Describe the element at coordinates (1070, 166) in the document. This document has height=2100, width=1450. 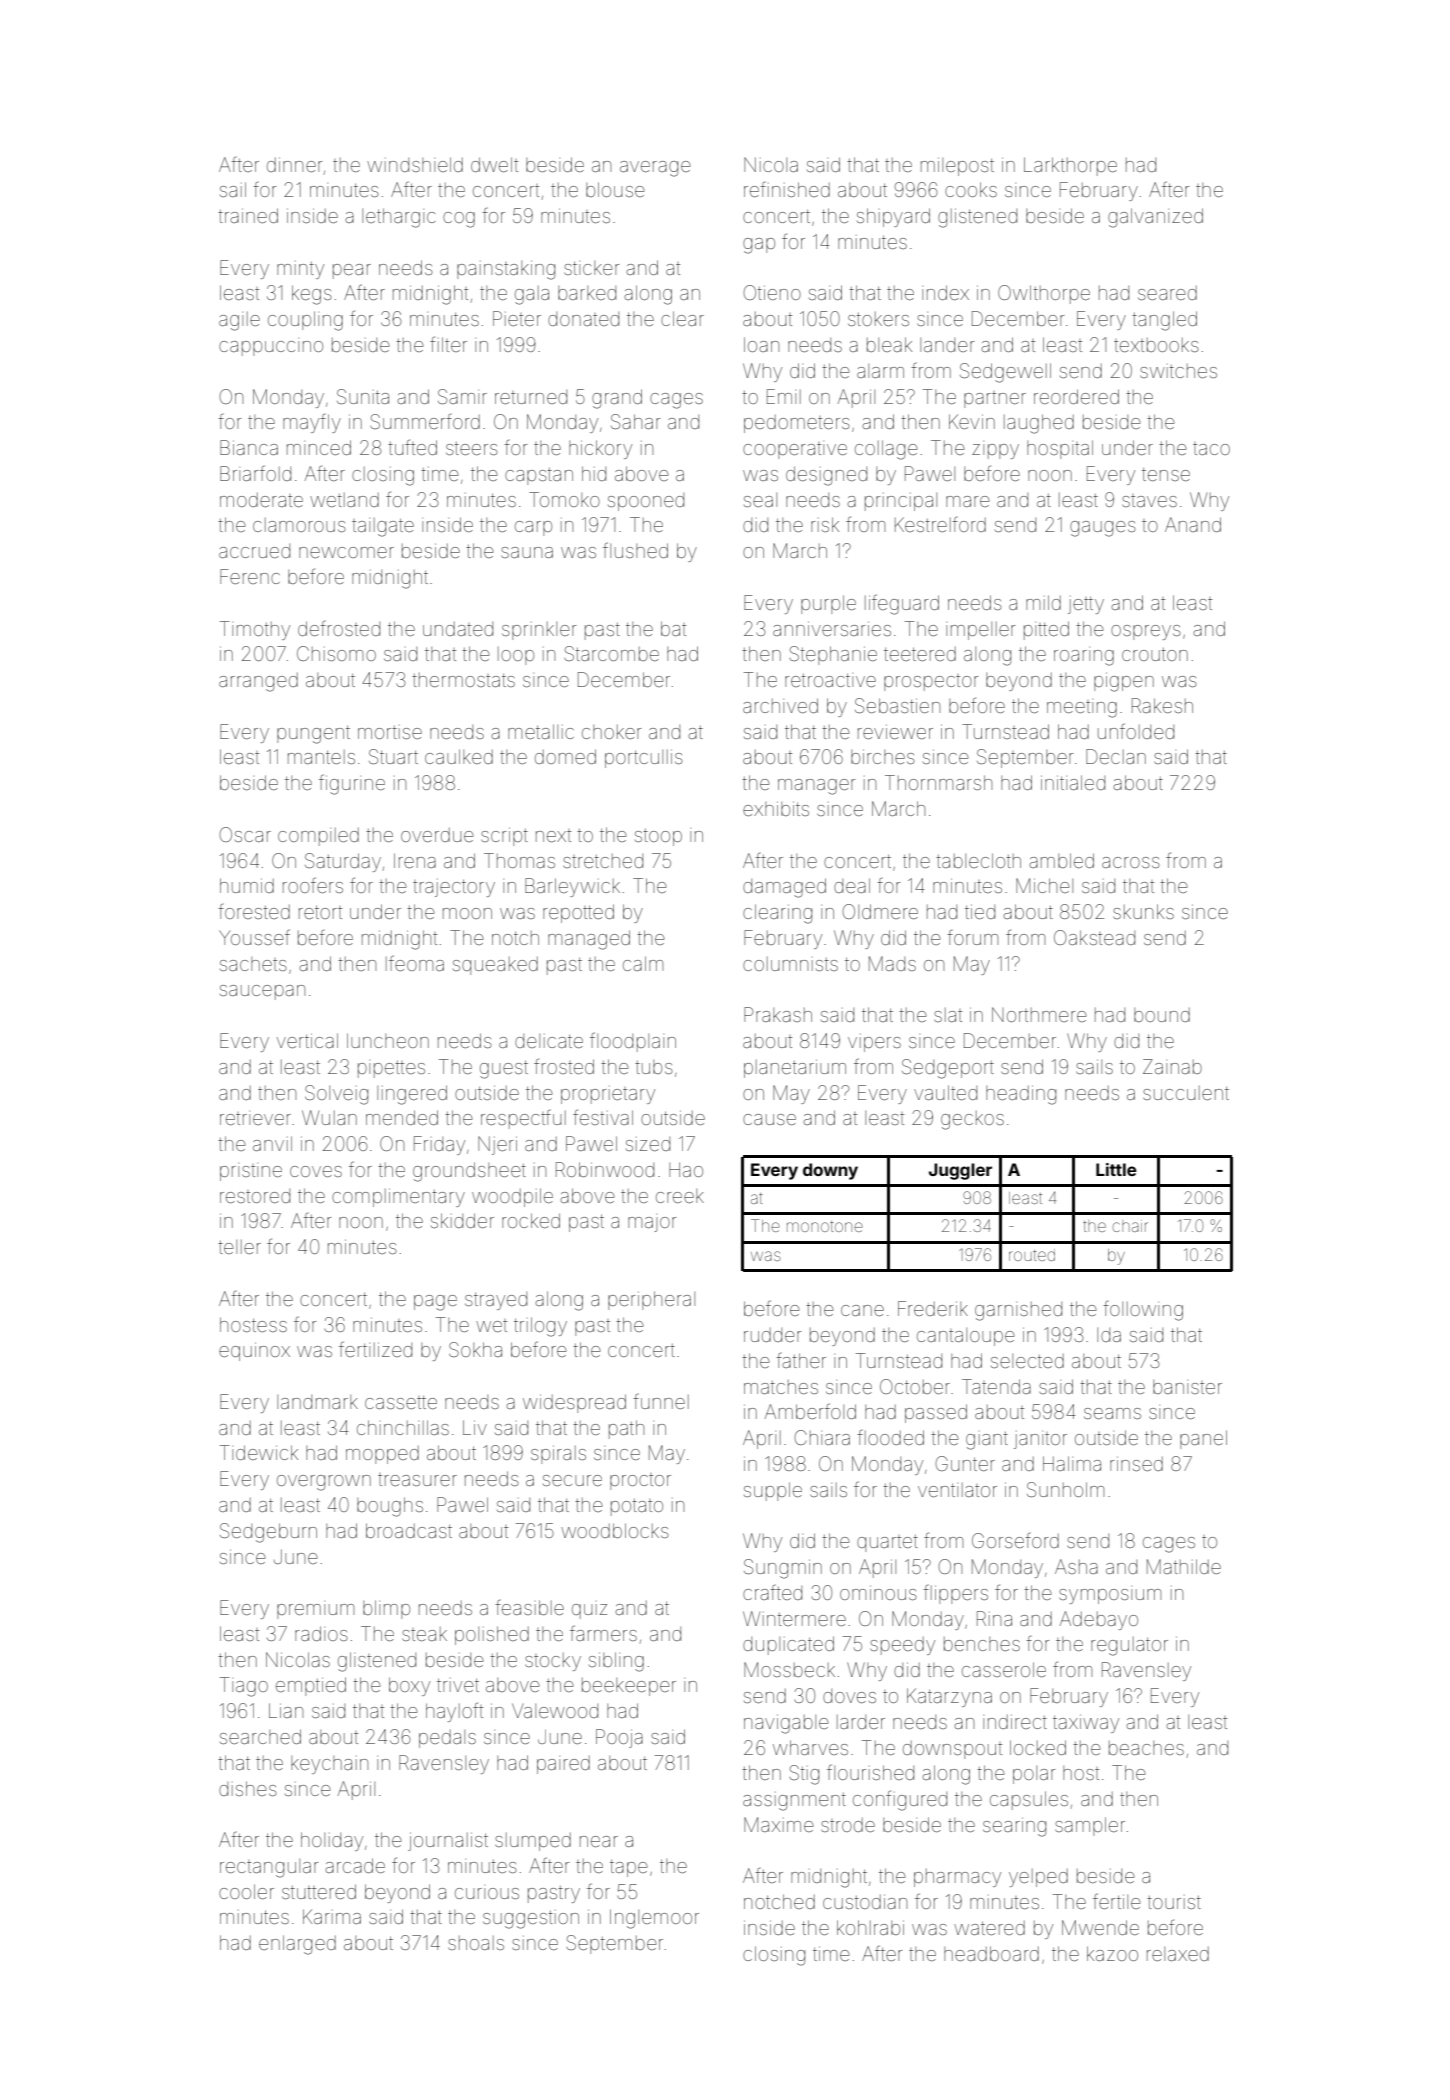
I see `Larkthorpe` at that location.
